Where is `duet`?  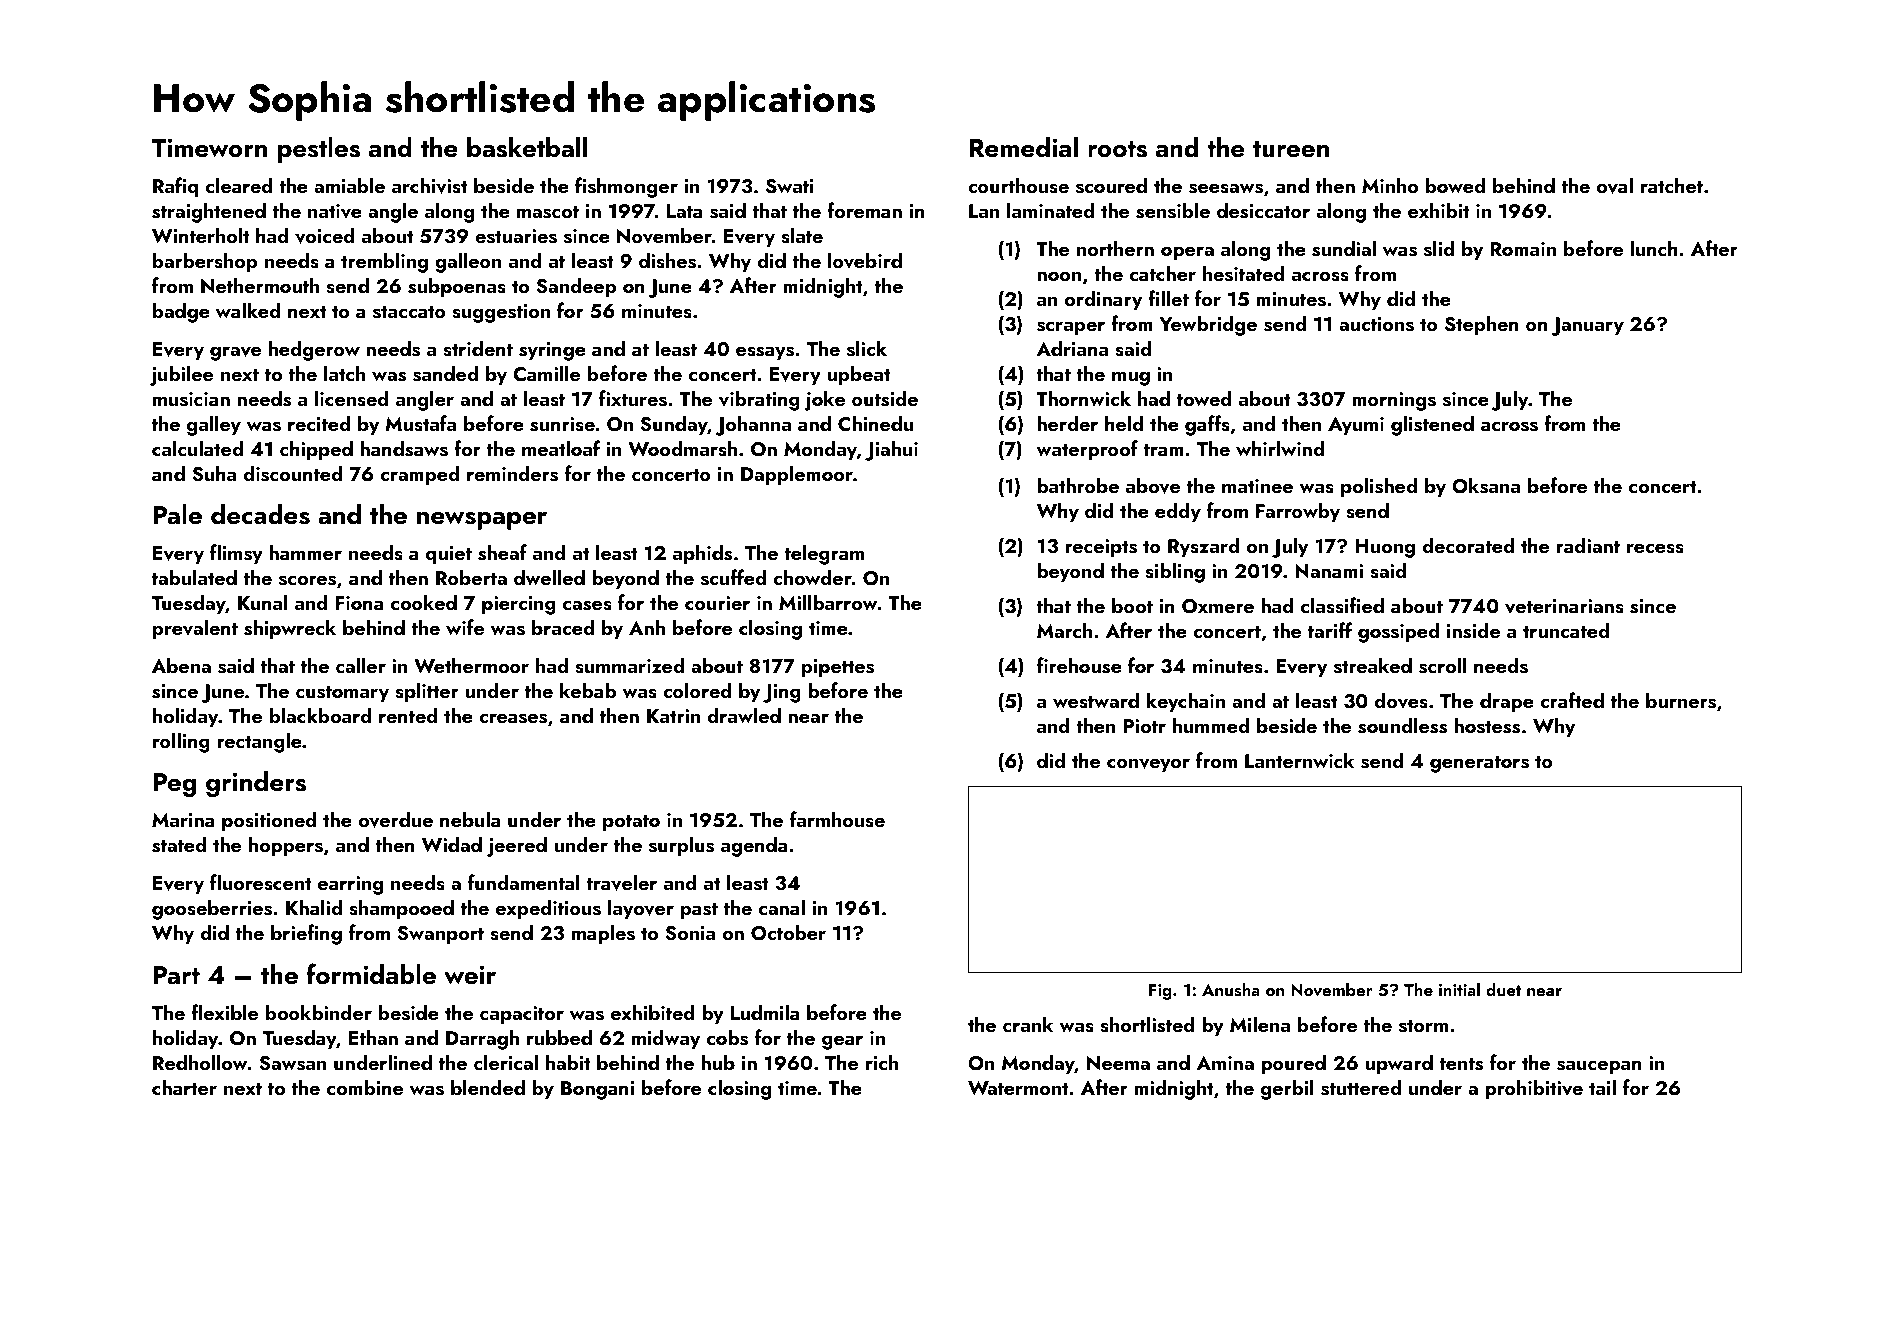 duet is located at coordinates (1504, 989).
